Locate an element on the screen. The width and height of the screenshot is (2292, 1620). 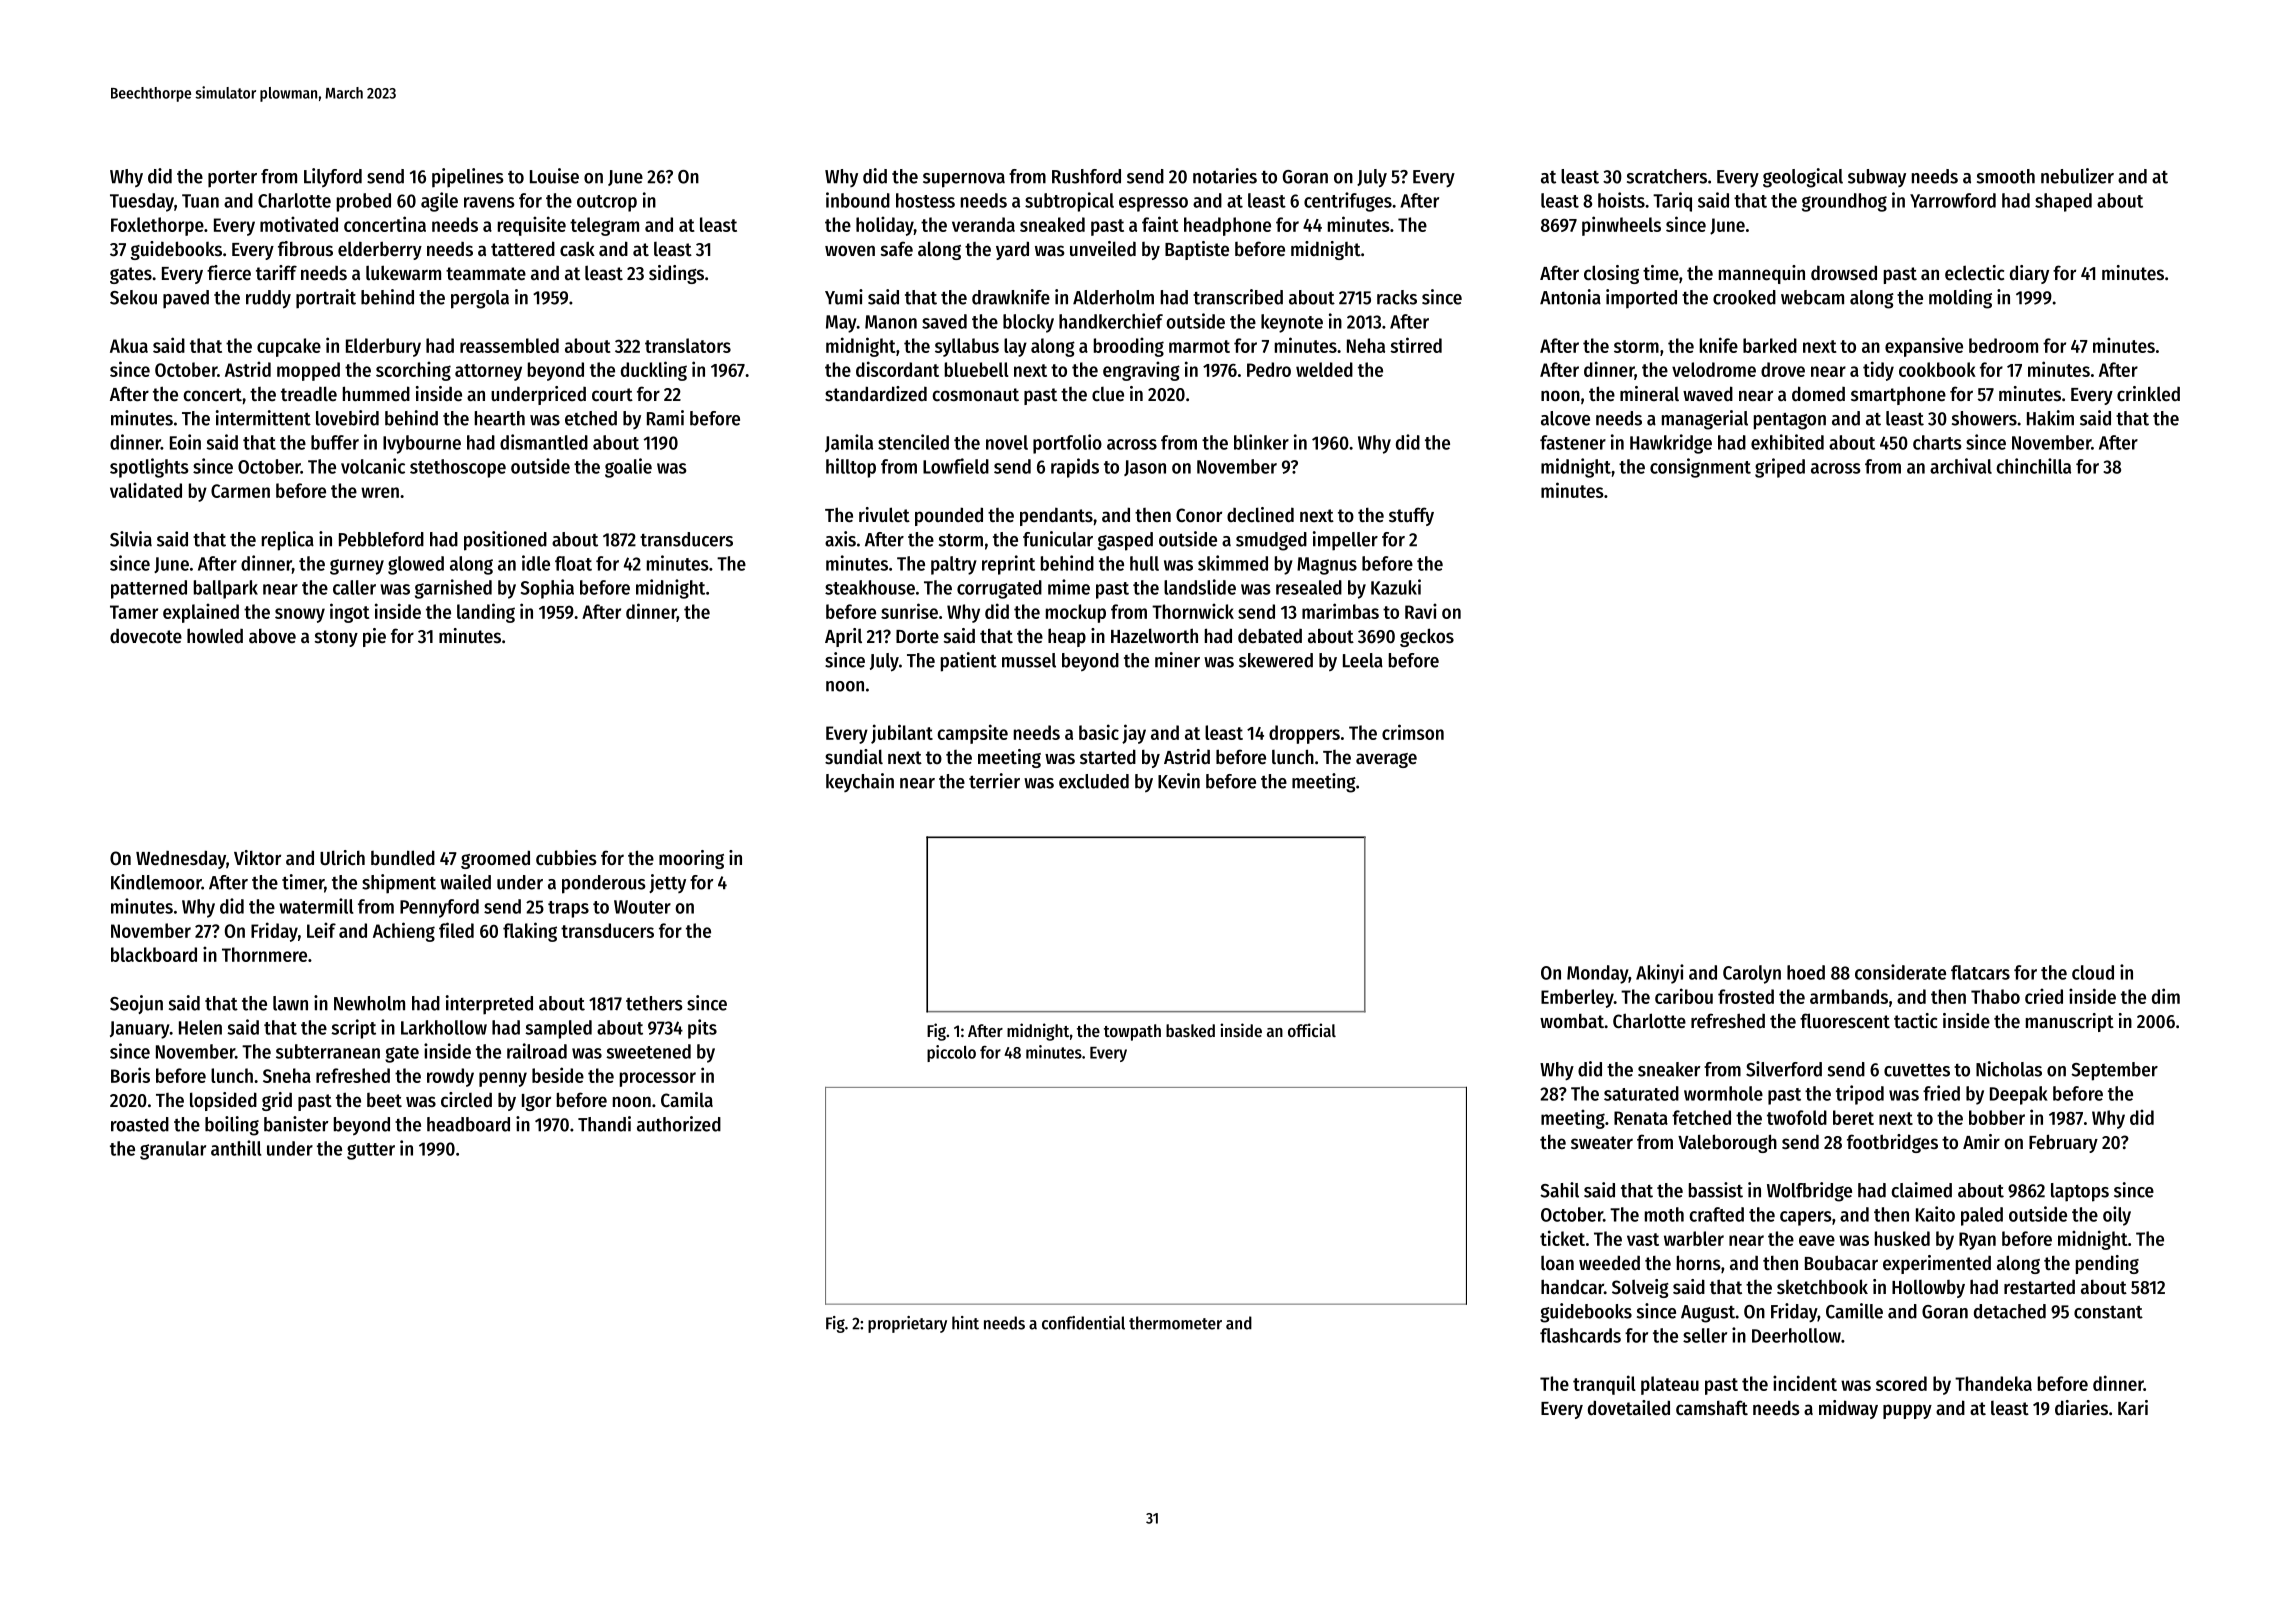
groundhog is located at coordinates (1844, 202).
